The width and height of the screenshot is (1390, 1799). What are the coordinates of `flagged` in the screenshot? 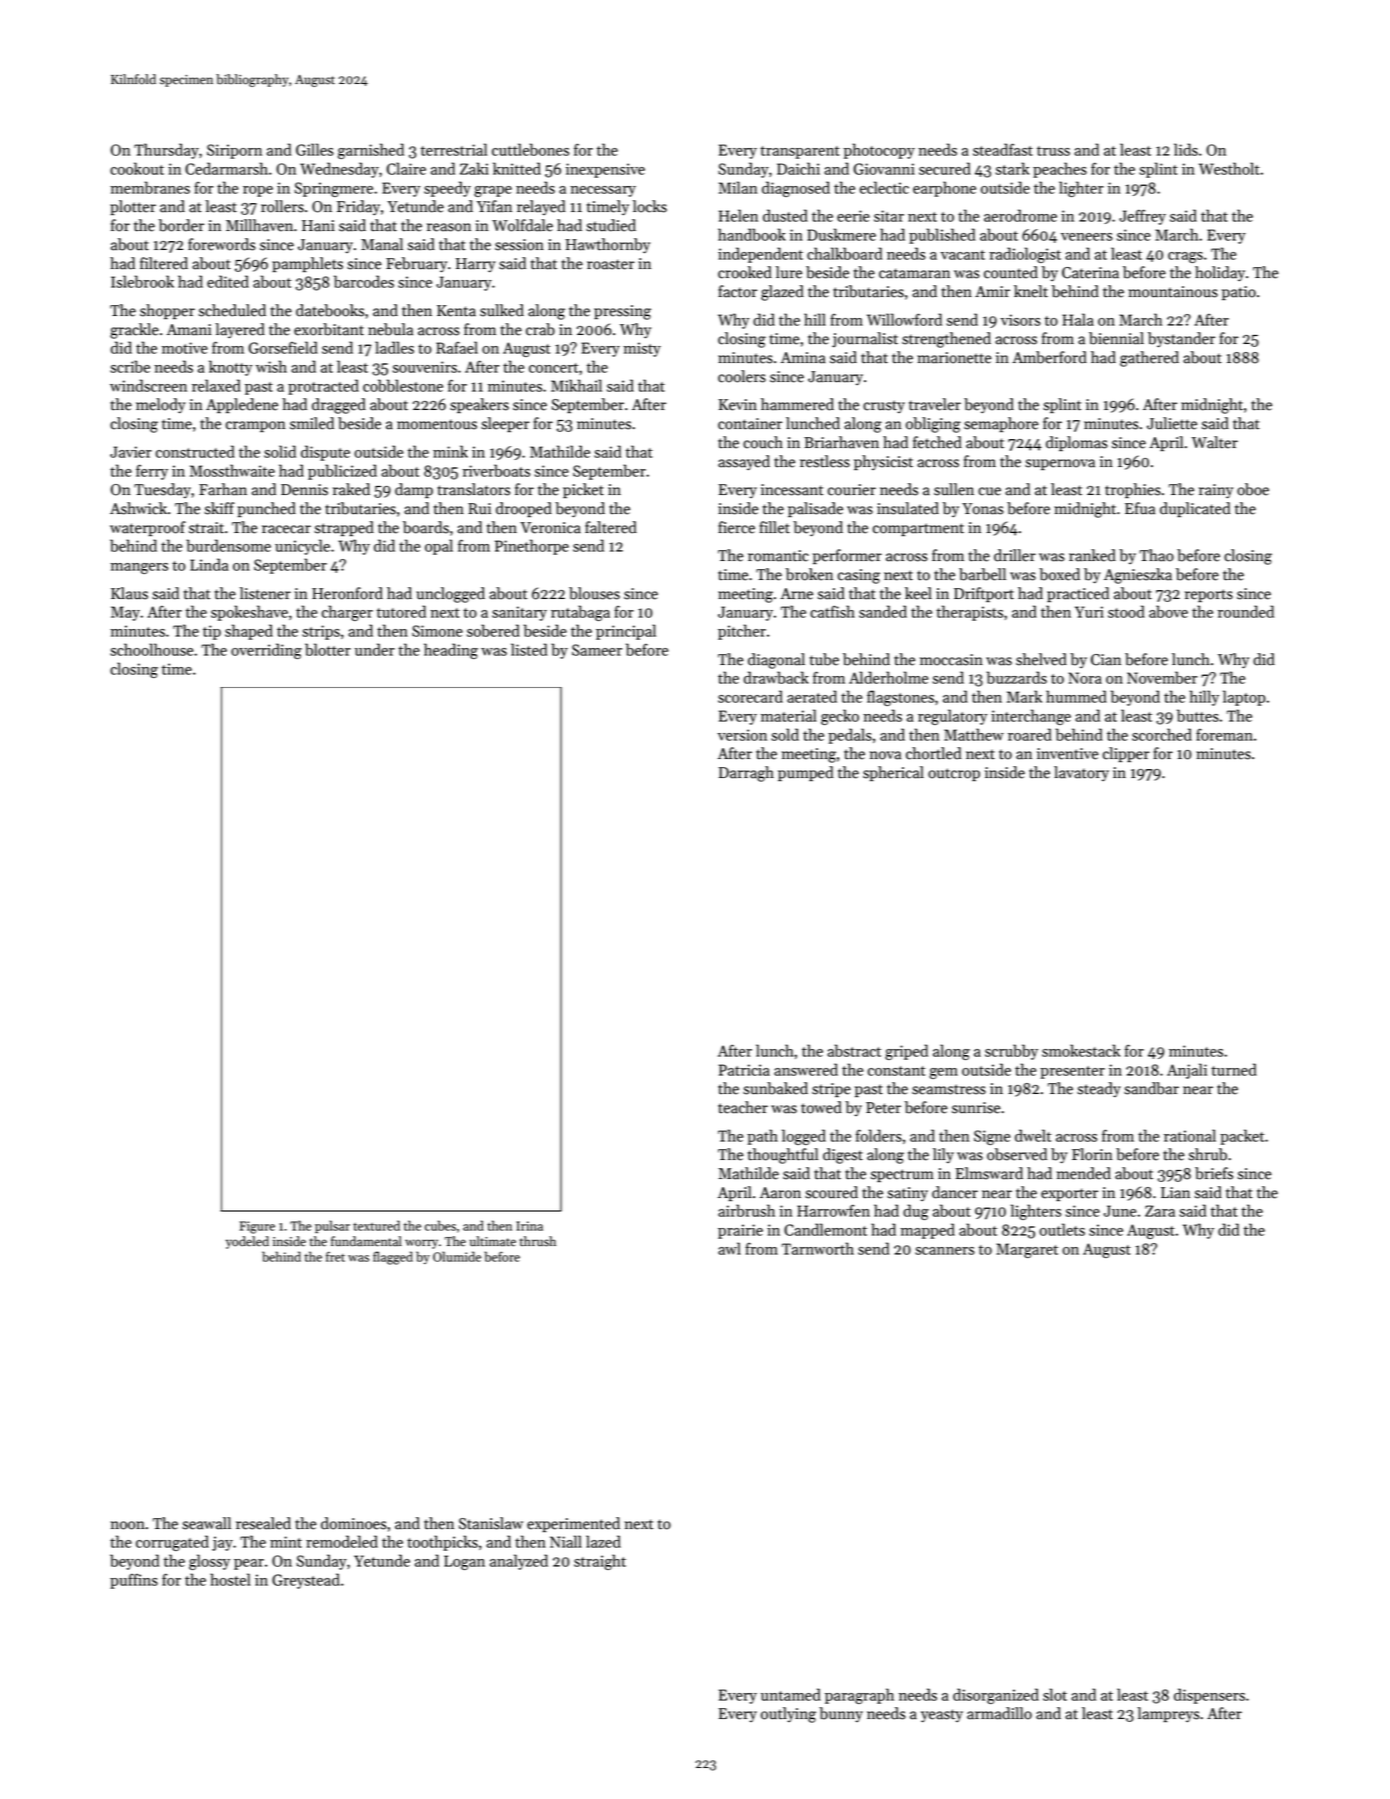 It's located at (393, 1258).
